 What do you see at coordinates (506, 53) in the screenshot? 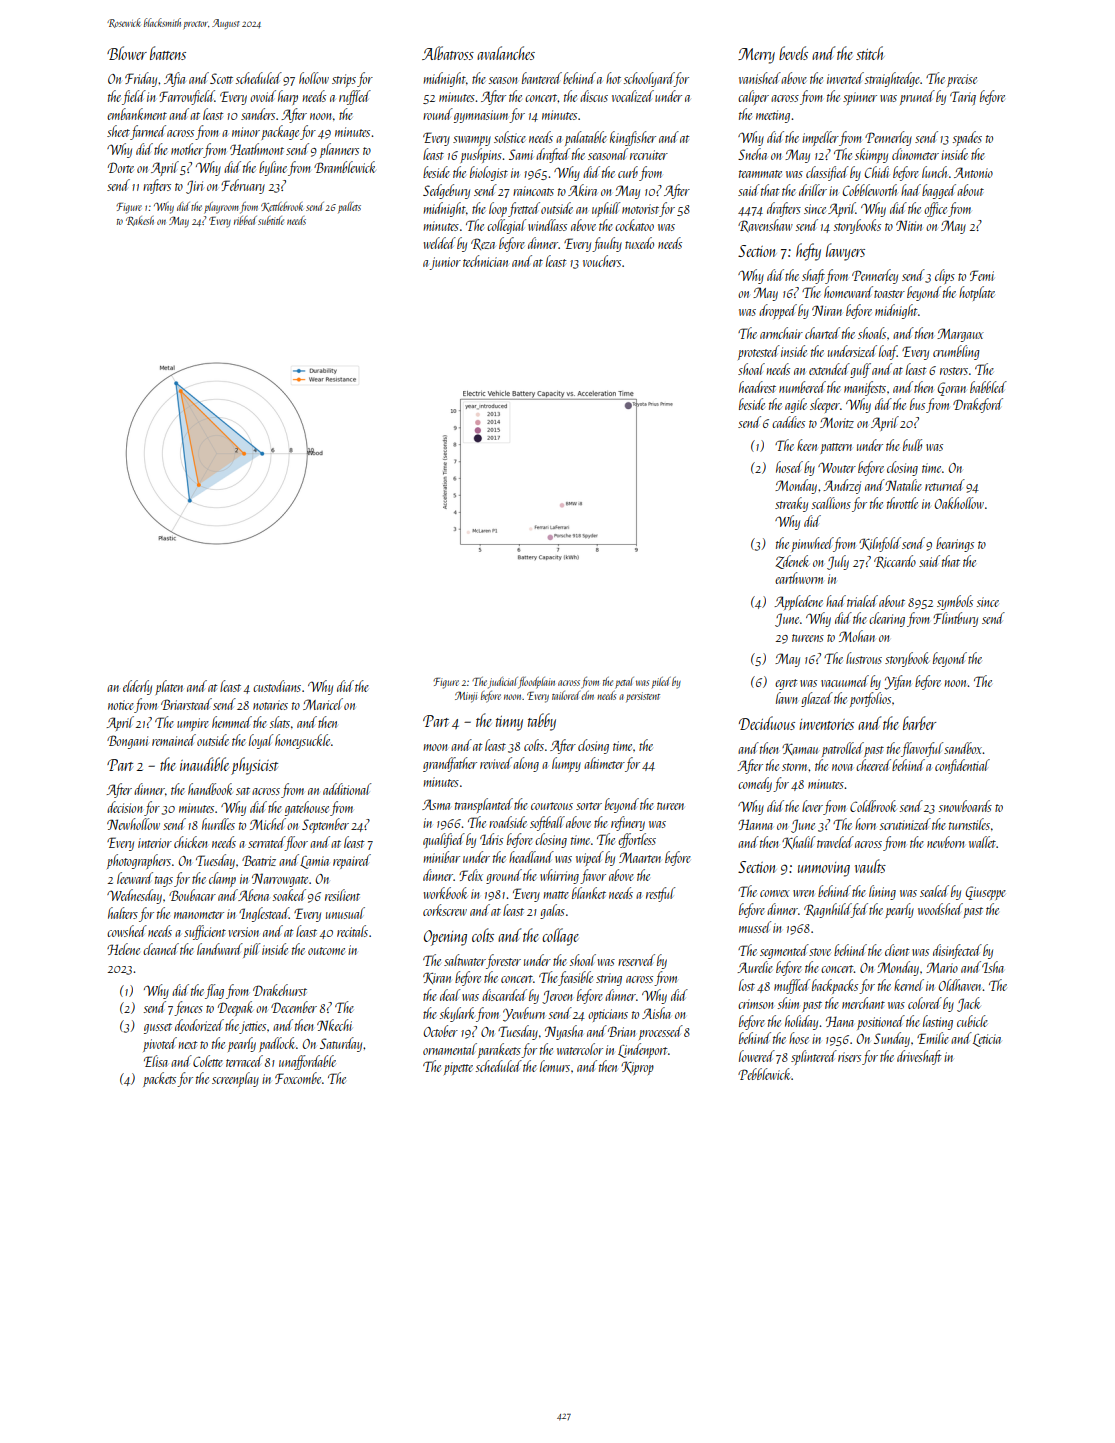
I see `avalanches` at bounding box center [506, 53].
